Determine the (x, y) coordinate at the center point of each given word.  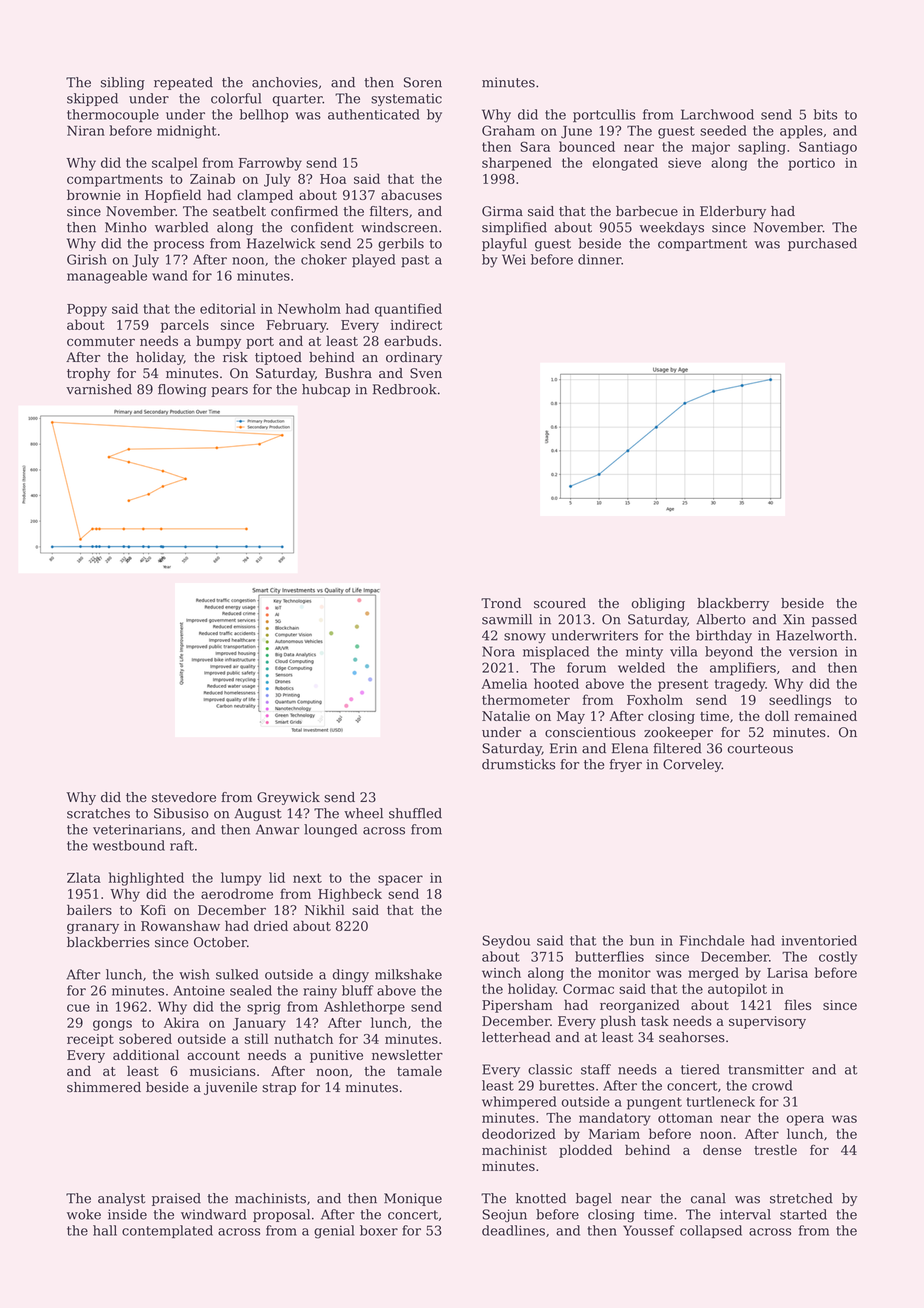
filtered (677, 748)
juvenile (230, 1088)
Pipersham (517, 1006)
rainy (320, 992)
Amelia (504, 683)
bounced (587, 146)
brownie (94, 194)
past (415, 261)
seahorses (692, 1037)
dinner (599, 259)
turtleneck (721, 1101)
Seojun (504, 1215)
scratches (98, 813)
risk (235, 357)
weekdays (671, 228)
